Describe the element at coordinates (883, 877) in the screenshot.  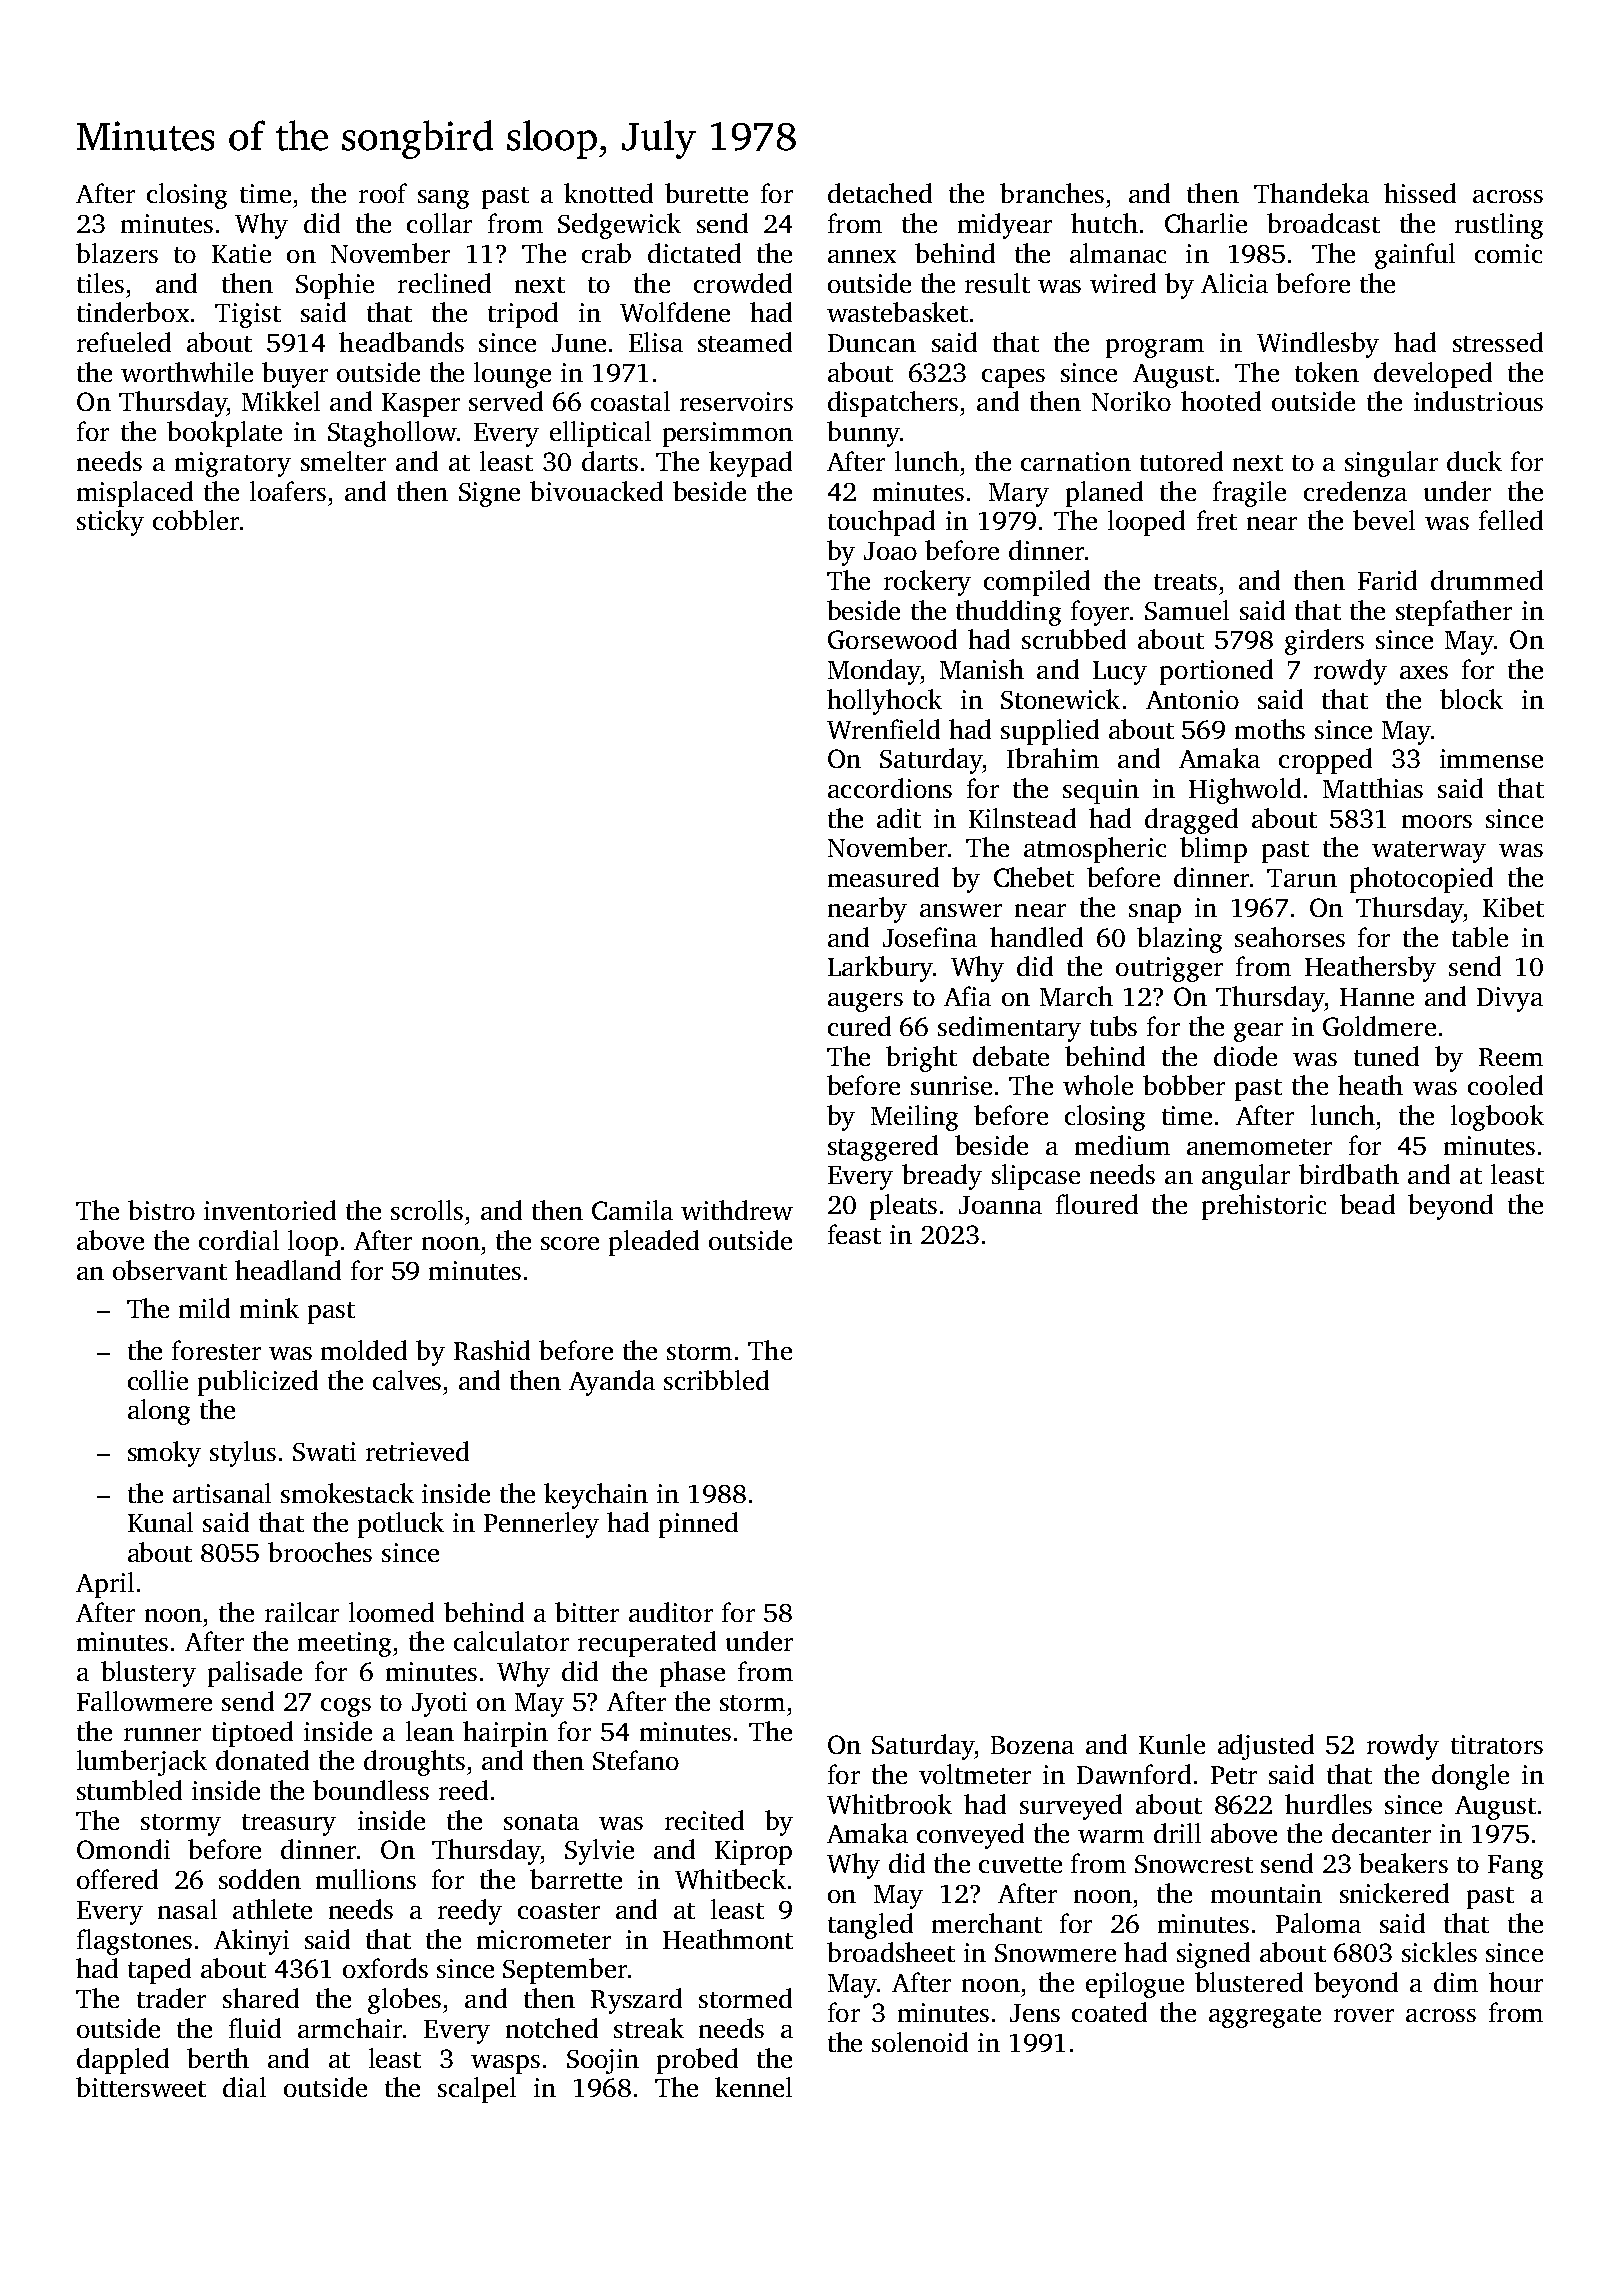
I see `measured` at that location.
